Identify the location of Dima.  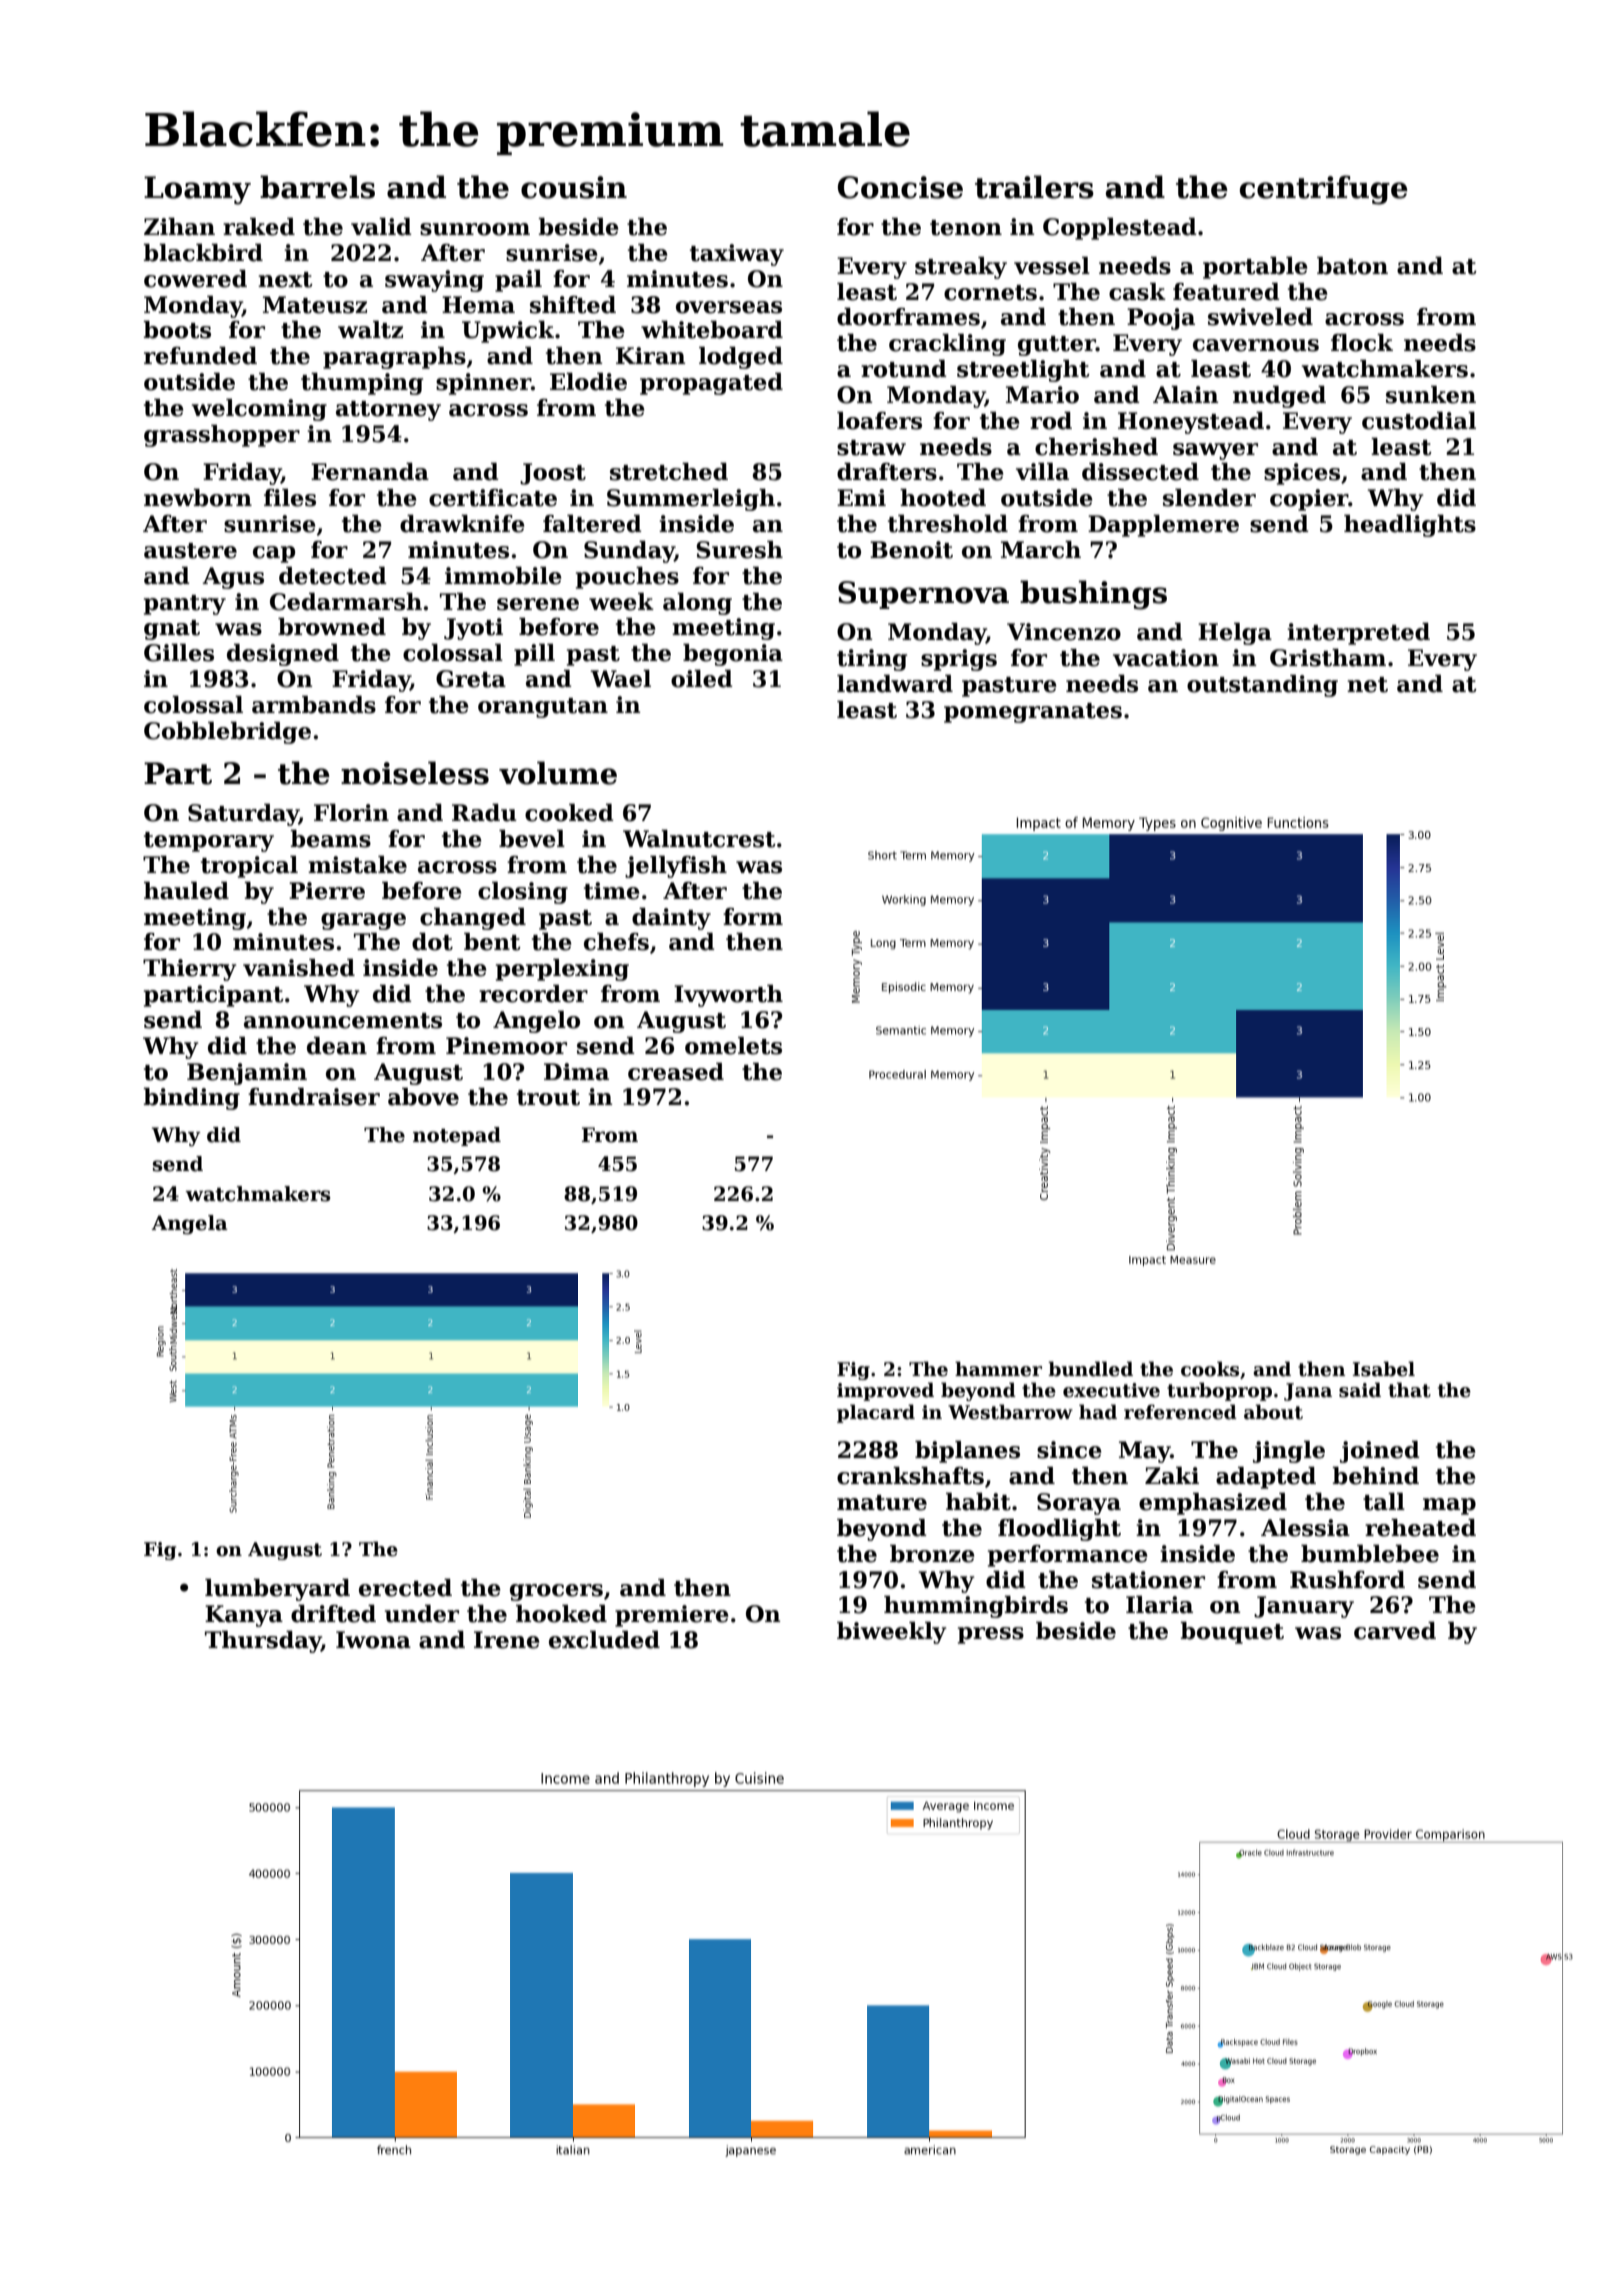
(576, 1072).
